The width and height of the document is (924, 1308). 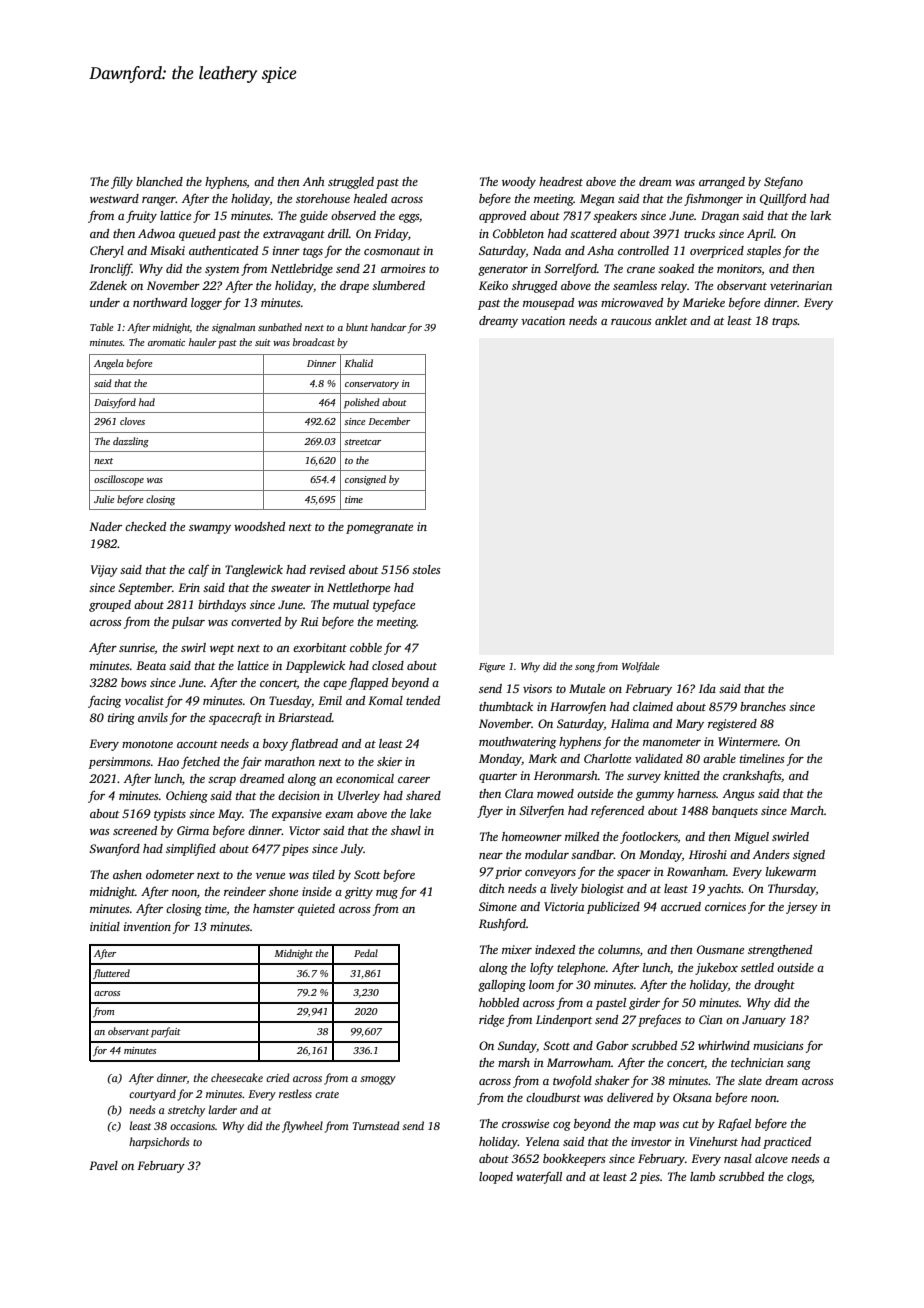 I want to click on delivered, so click(x=630, y=1097).
